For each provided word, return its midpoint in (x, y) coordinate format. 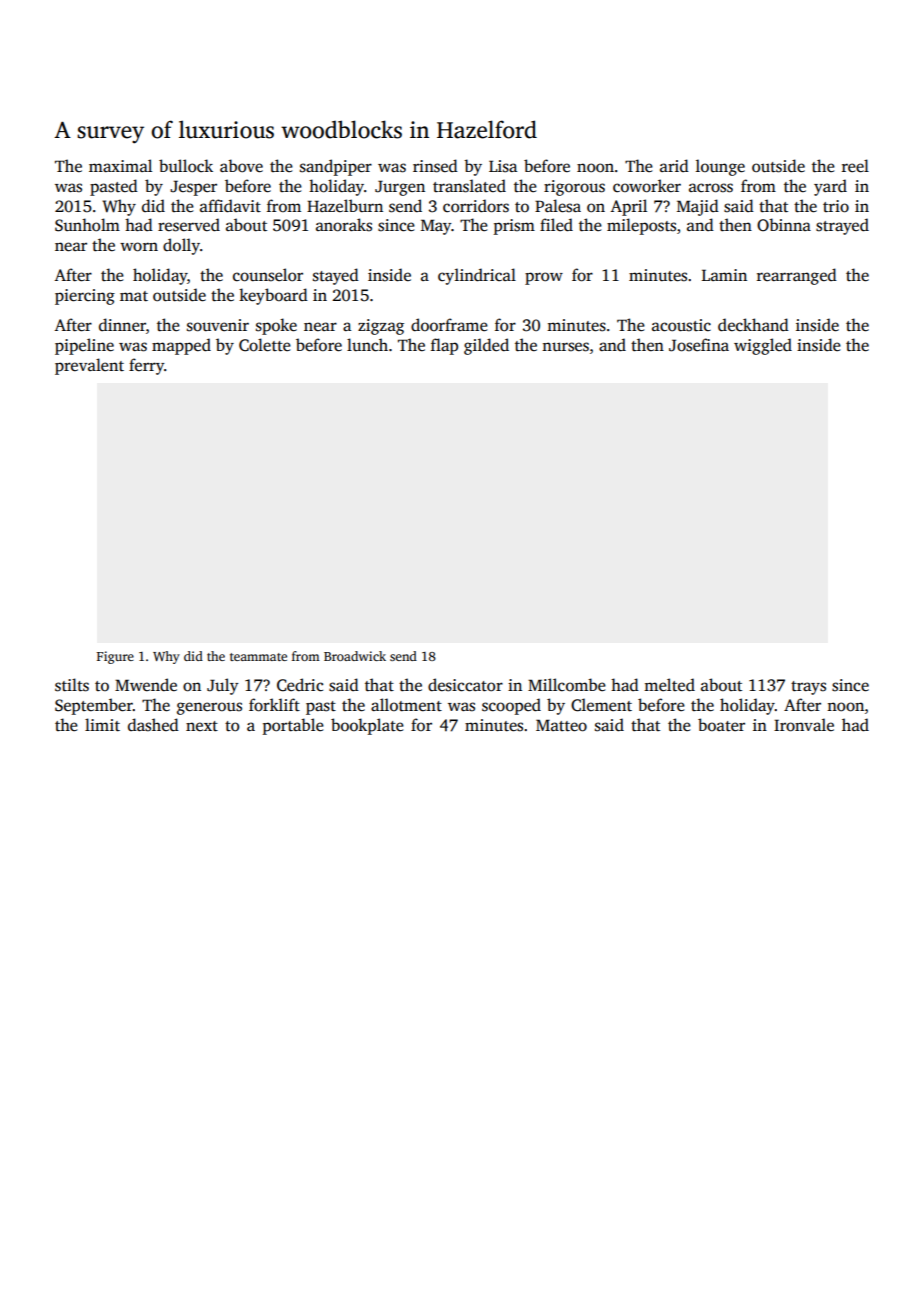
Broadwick (355, 656)
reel (855, 166)
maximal (120, 165)
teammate (258, 657)
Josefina (699, 345)
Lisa (503, 166)
